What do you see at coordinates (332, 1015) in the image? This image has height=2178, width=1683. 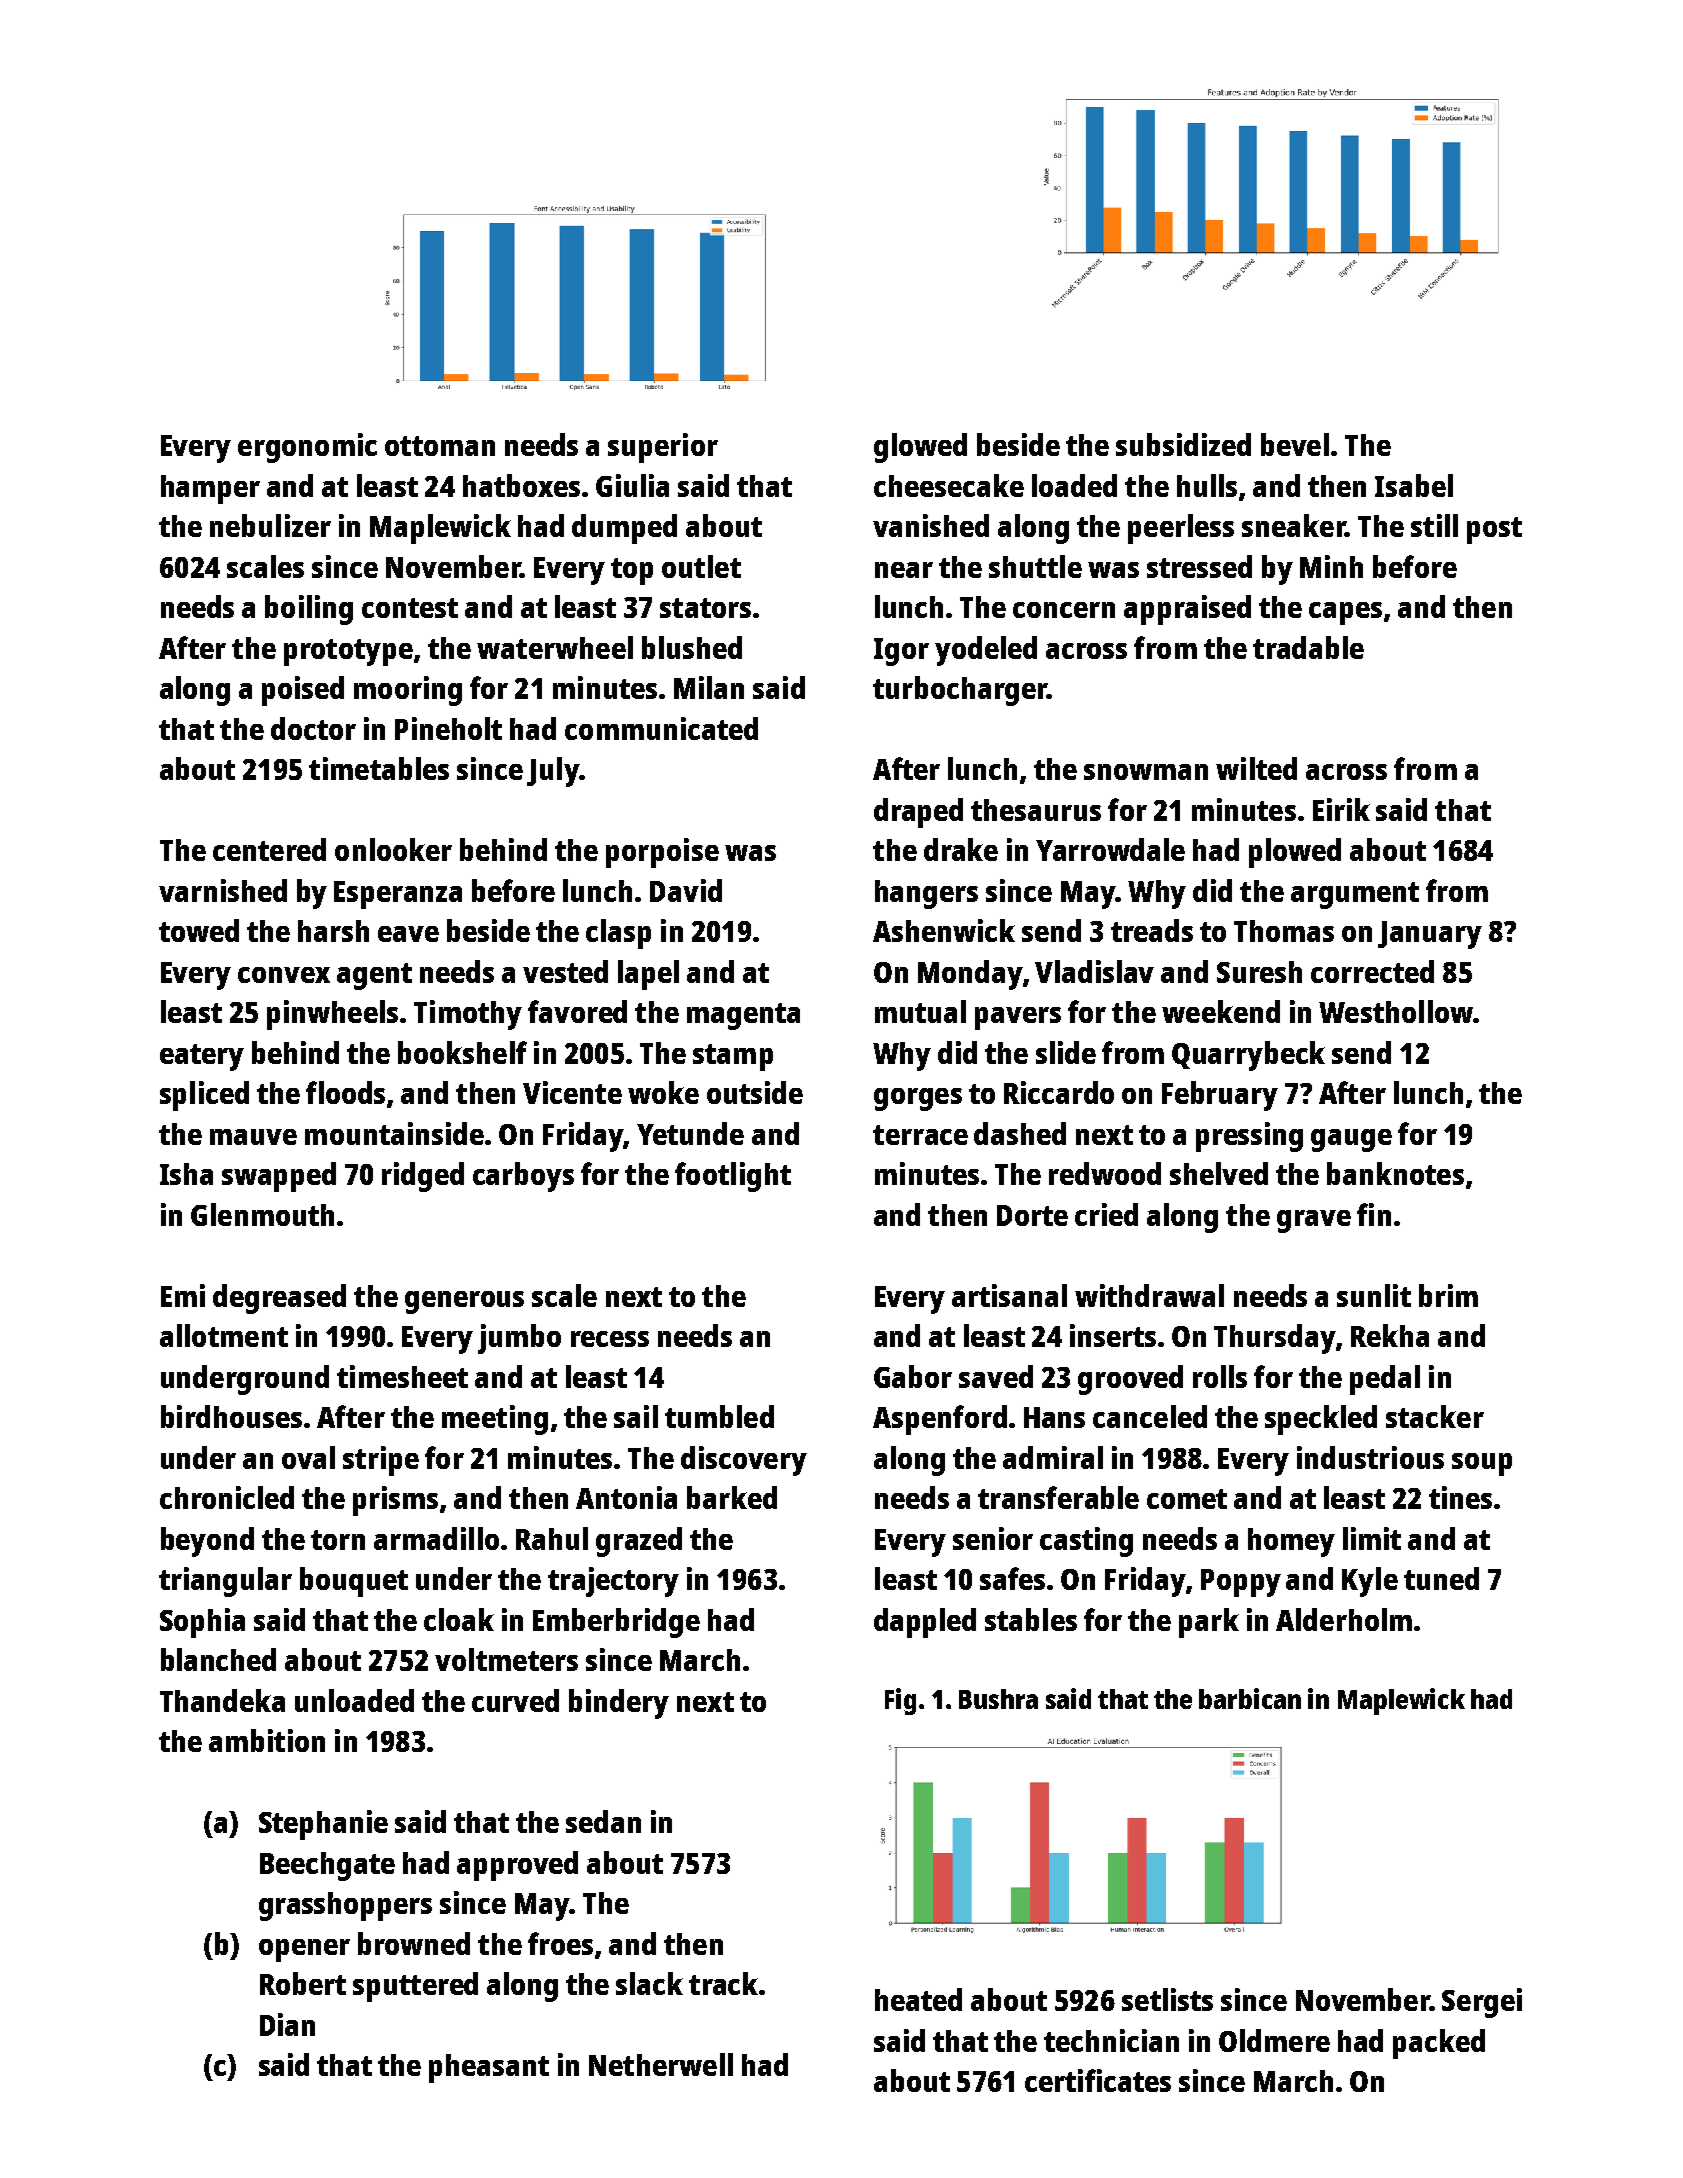 I see `pinwheels` at bounding box center [332, 1015].
